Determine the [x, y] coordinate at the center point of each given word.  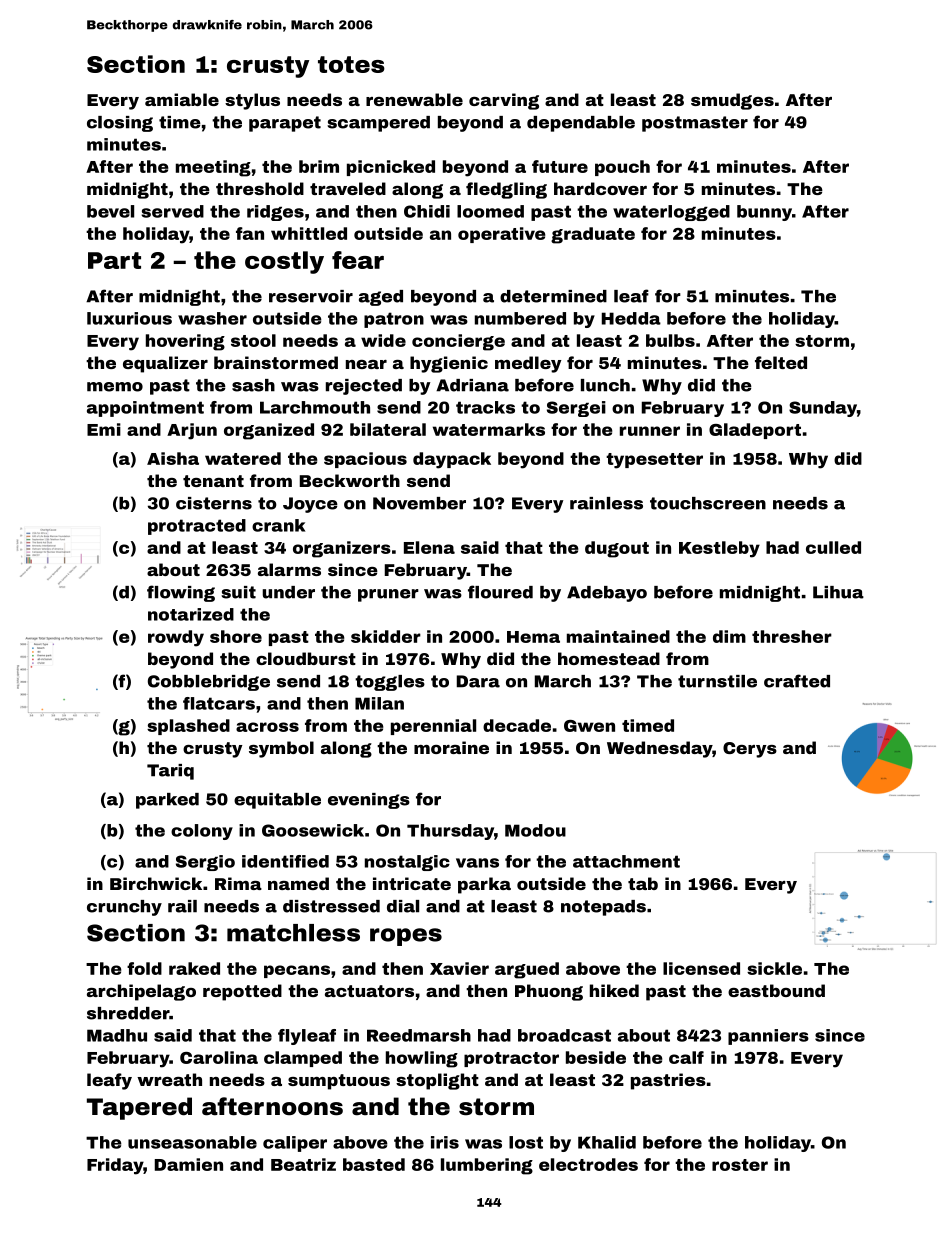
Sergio [205, 863]
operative [501, 235]
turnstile [717, 681]
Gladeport [755, 431]
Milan [379, 703]
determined [553, 296]
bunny [764, 213]
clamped [303, 1059]
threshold [260, 188]
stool [253, 340]
